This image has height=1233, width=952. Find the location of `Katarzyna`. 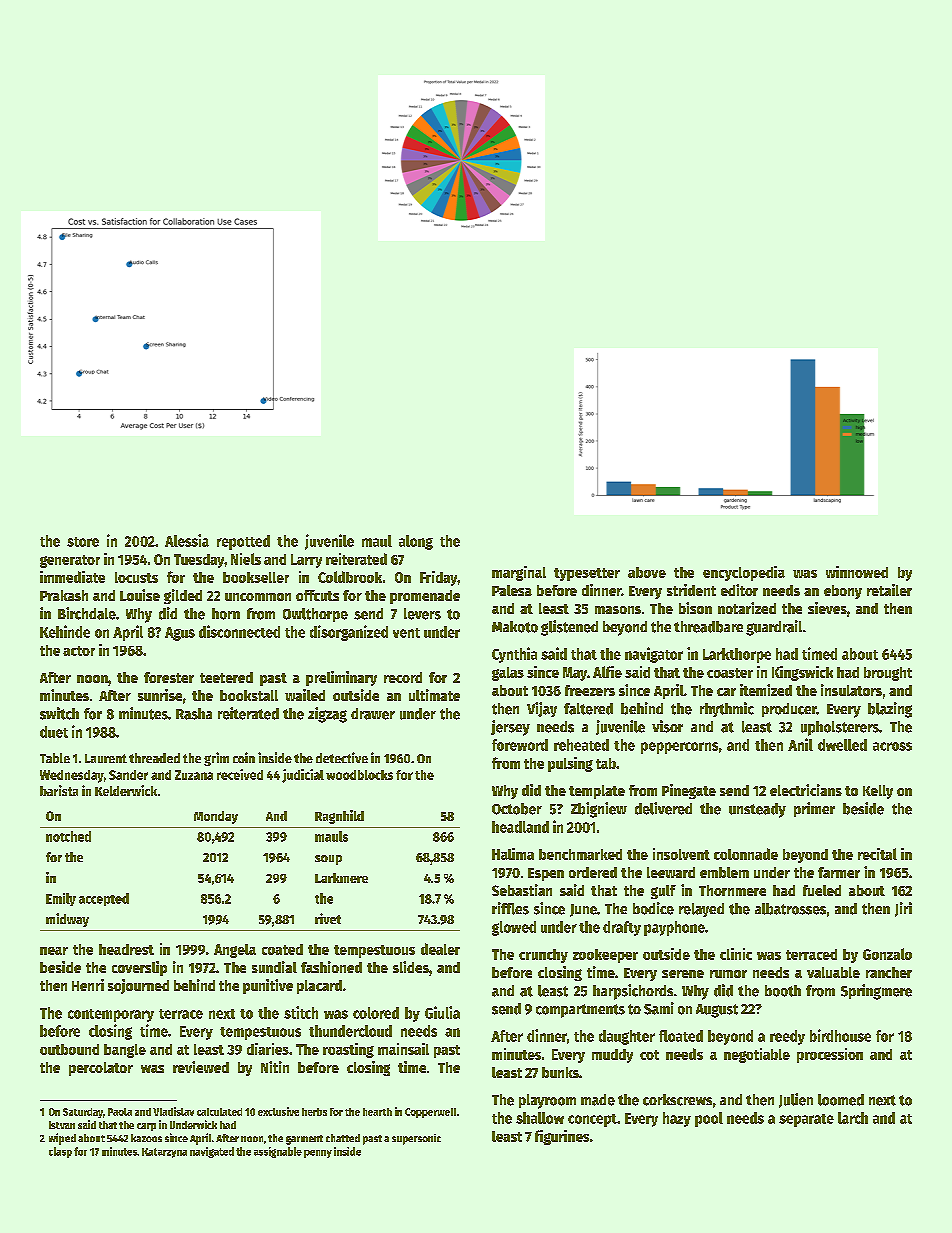

Katarzyna is located at coordinates (164, 1153).
